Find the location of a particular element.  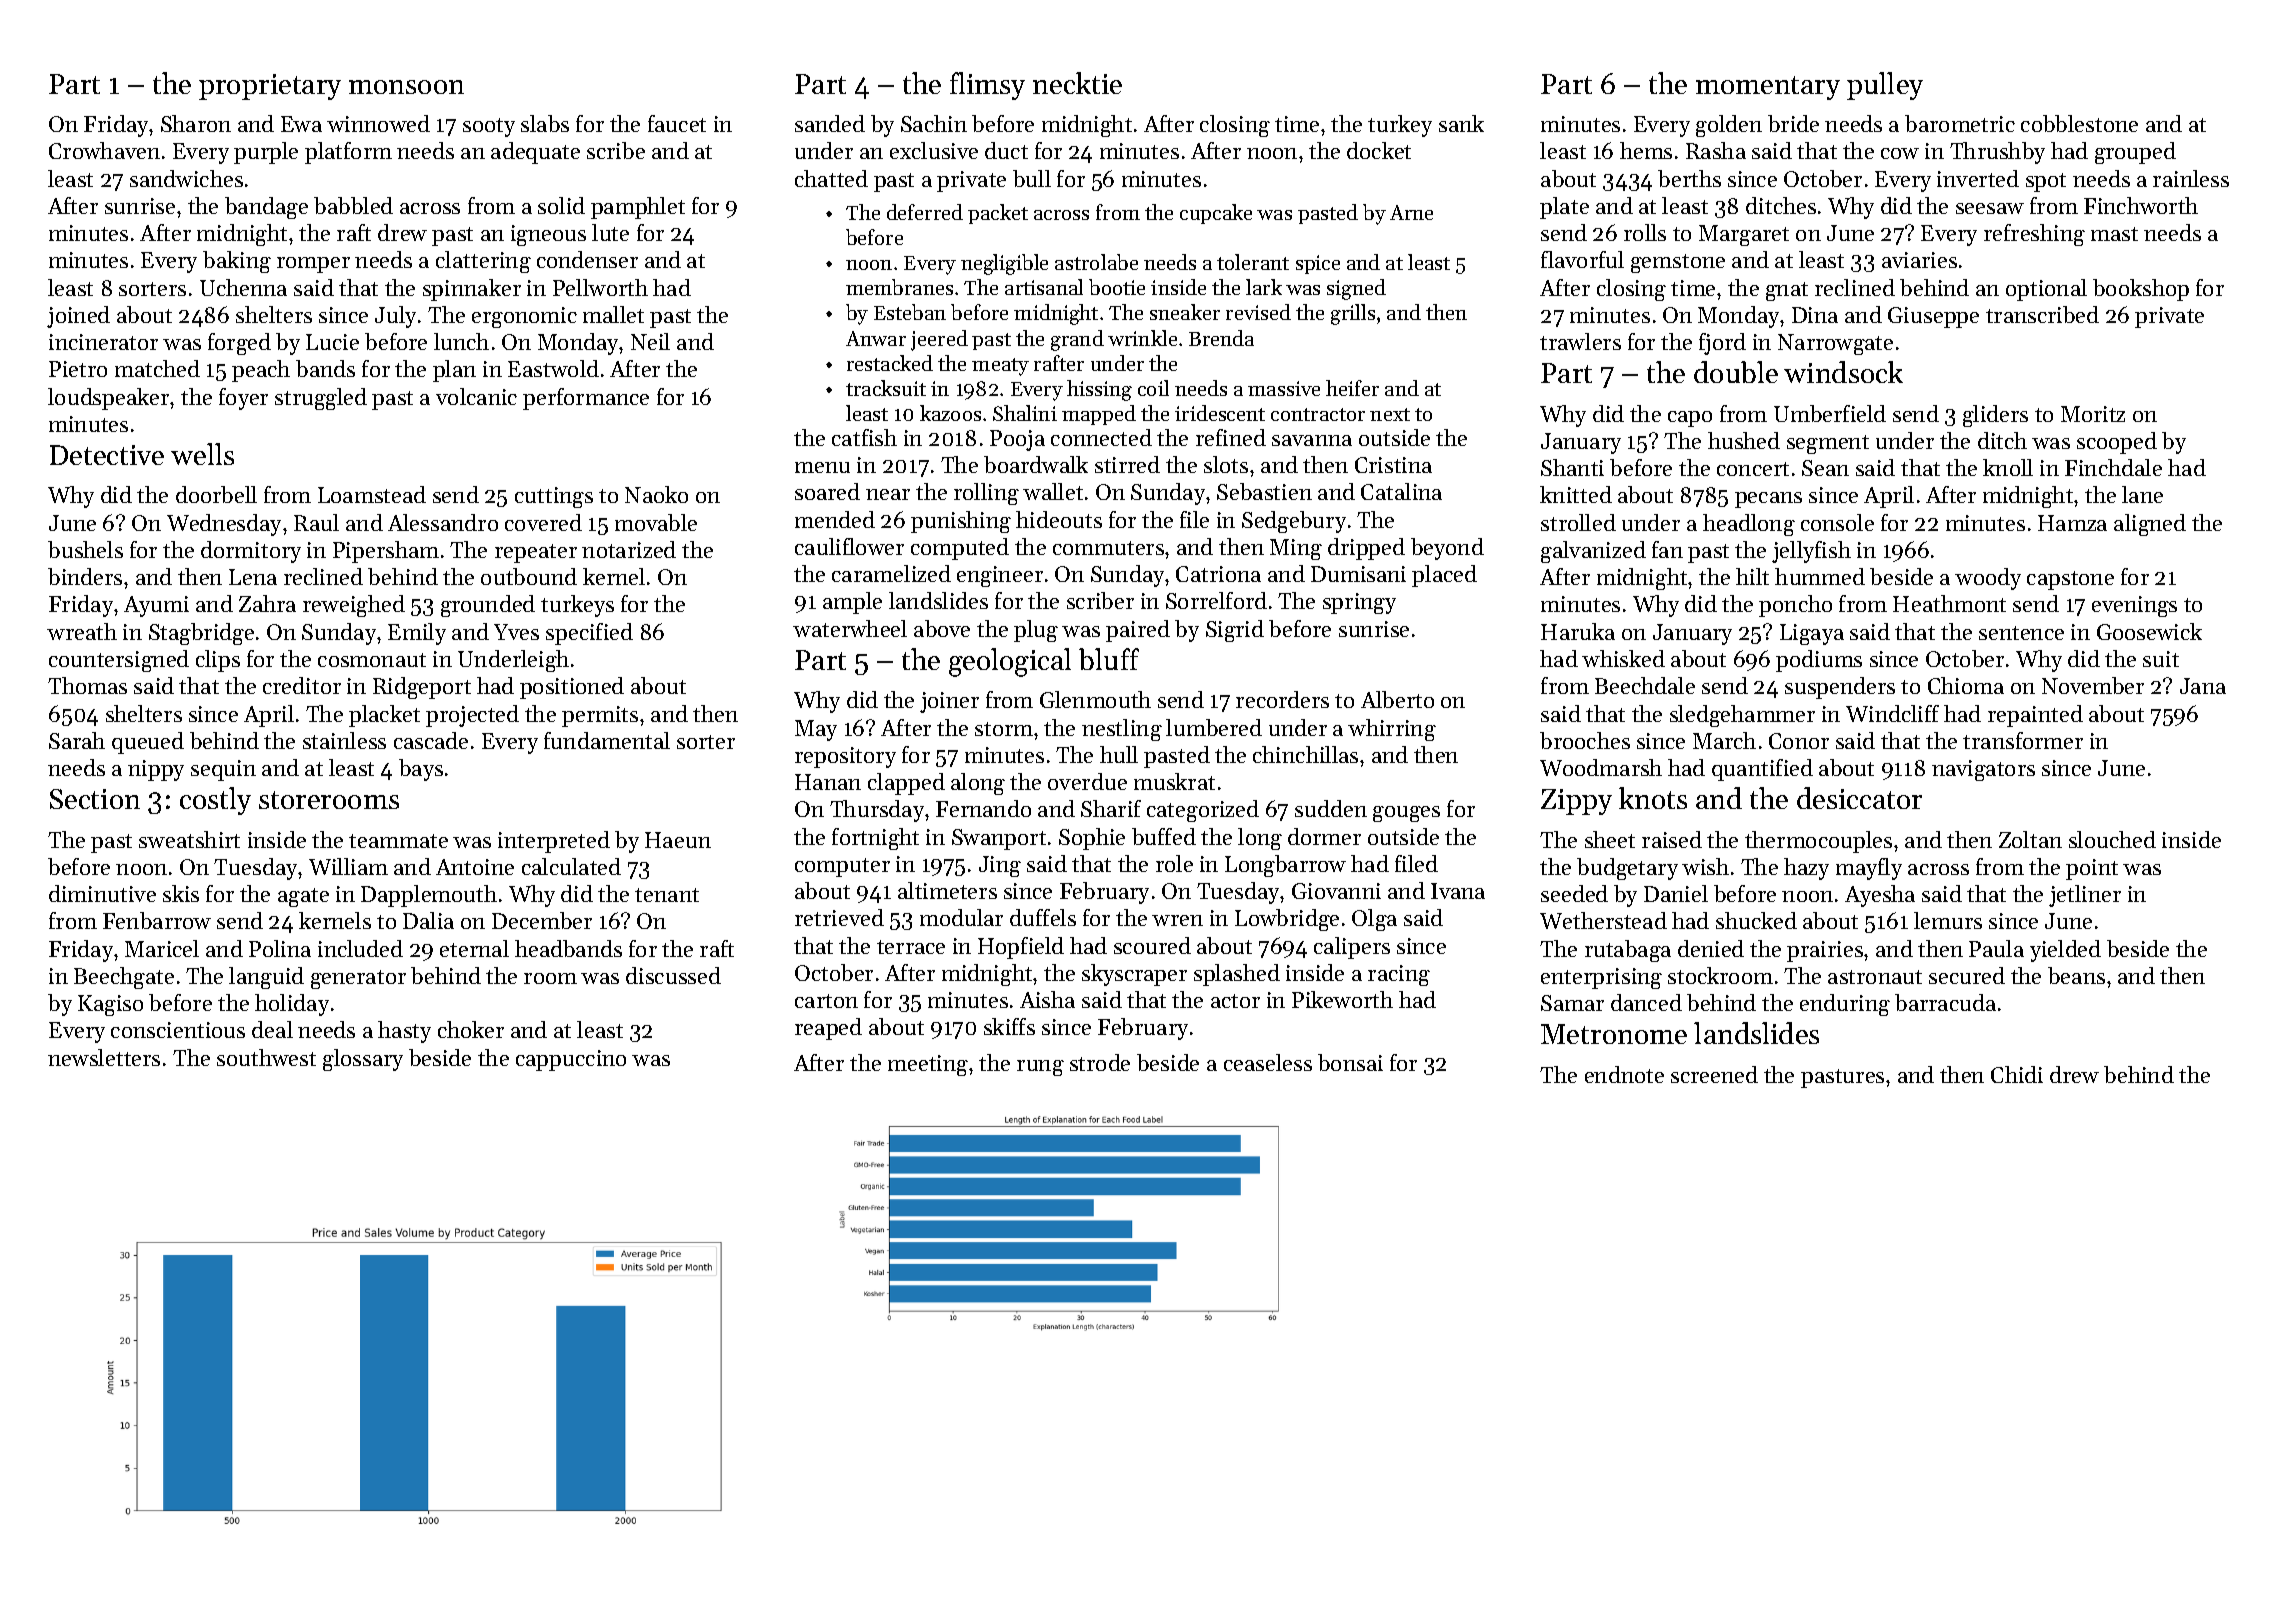

Margaret is located at coordinates (1744, 235).
